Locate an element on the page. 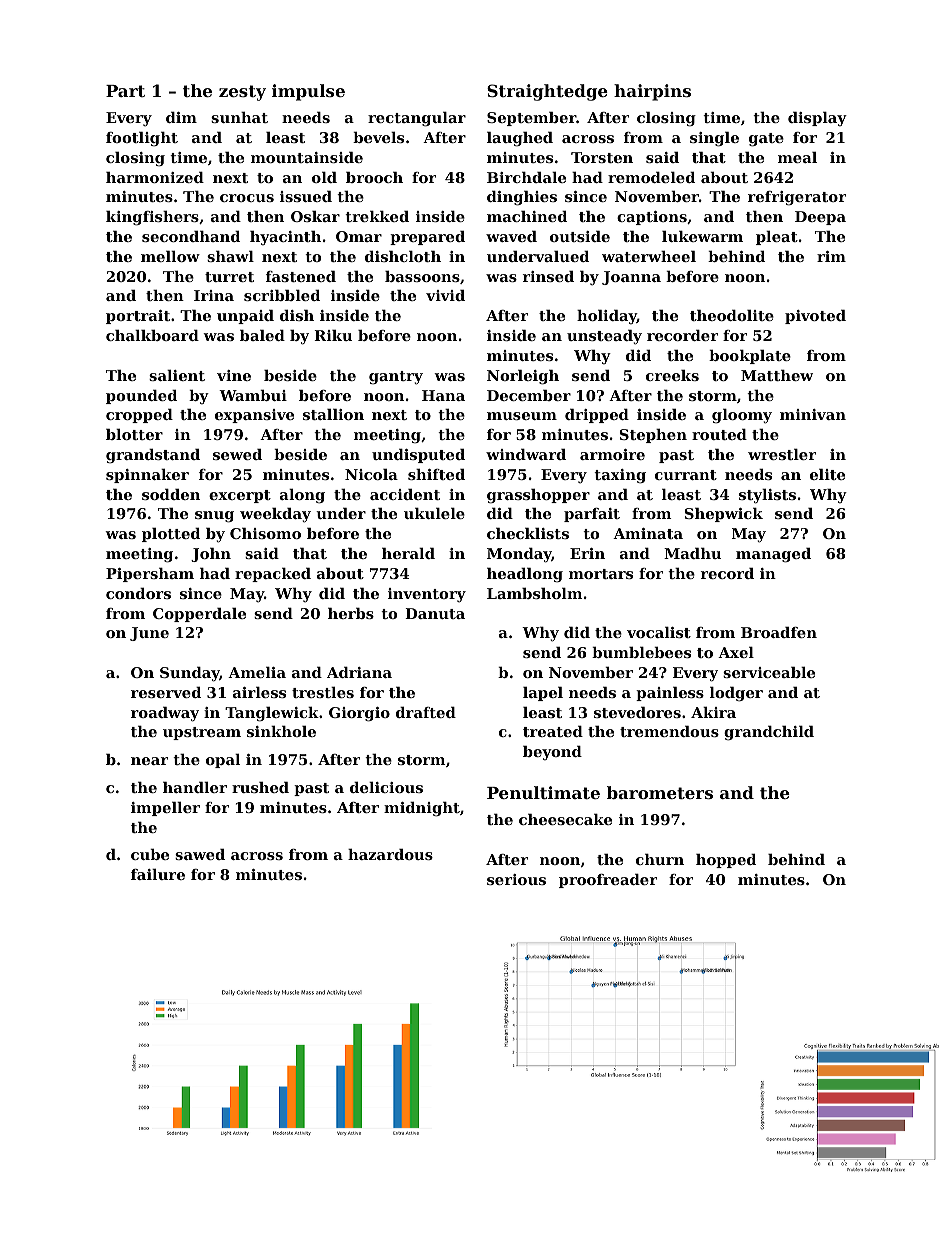  creeks is located at coordinates (672, 375).
